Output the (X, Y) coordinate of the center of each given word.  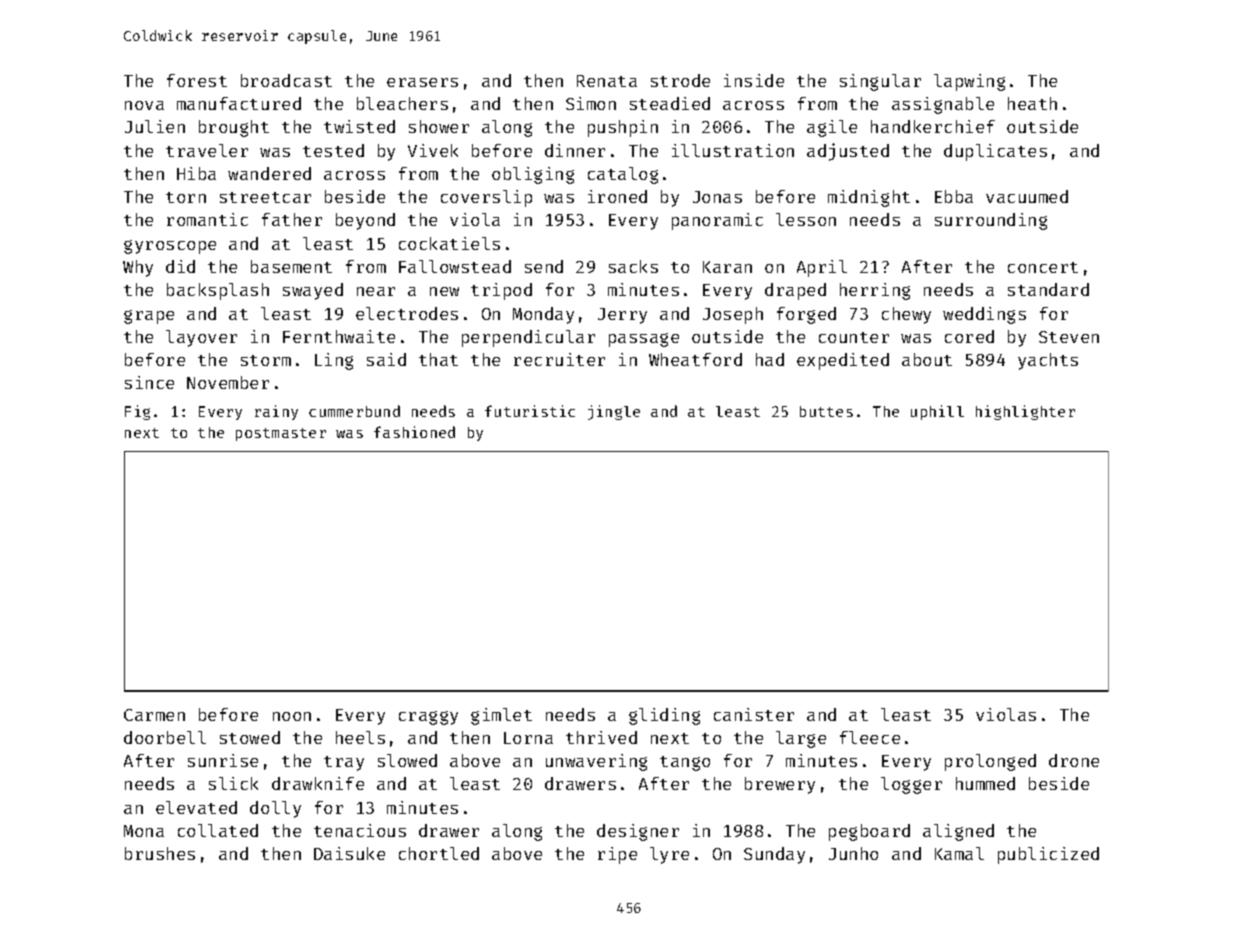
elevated (196, 807)
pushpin (623, 128)
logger (911, 785)
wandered (269, 173)
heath (1032, 103)
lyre (669, 855)
